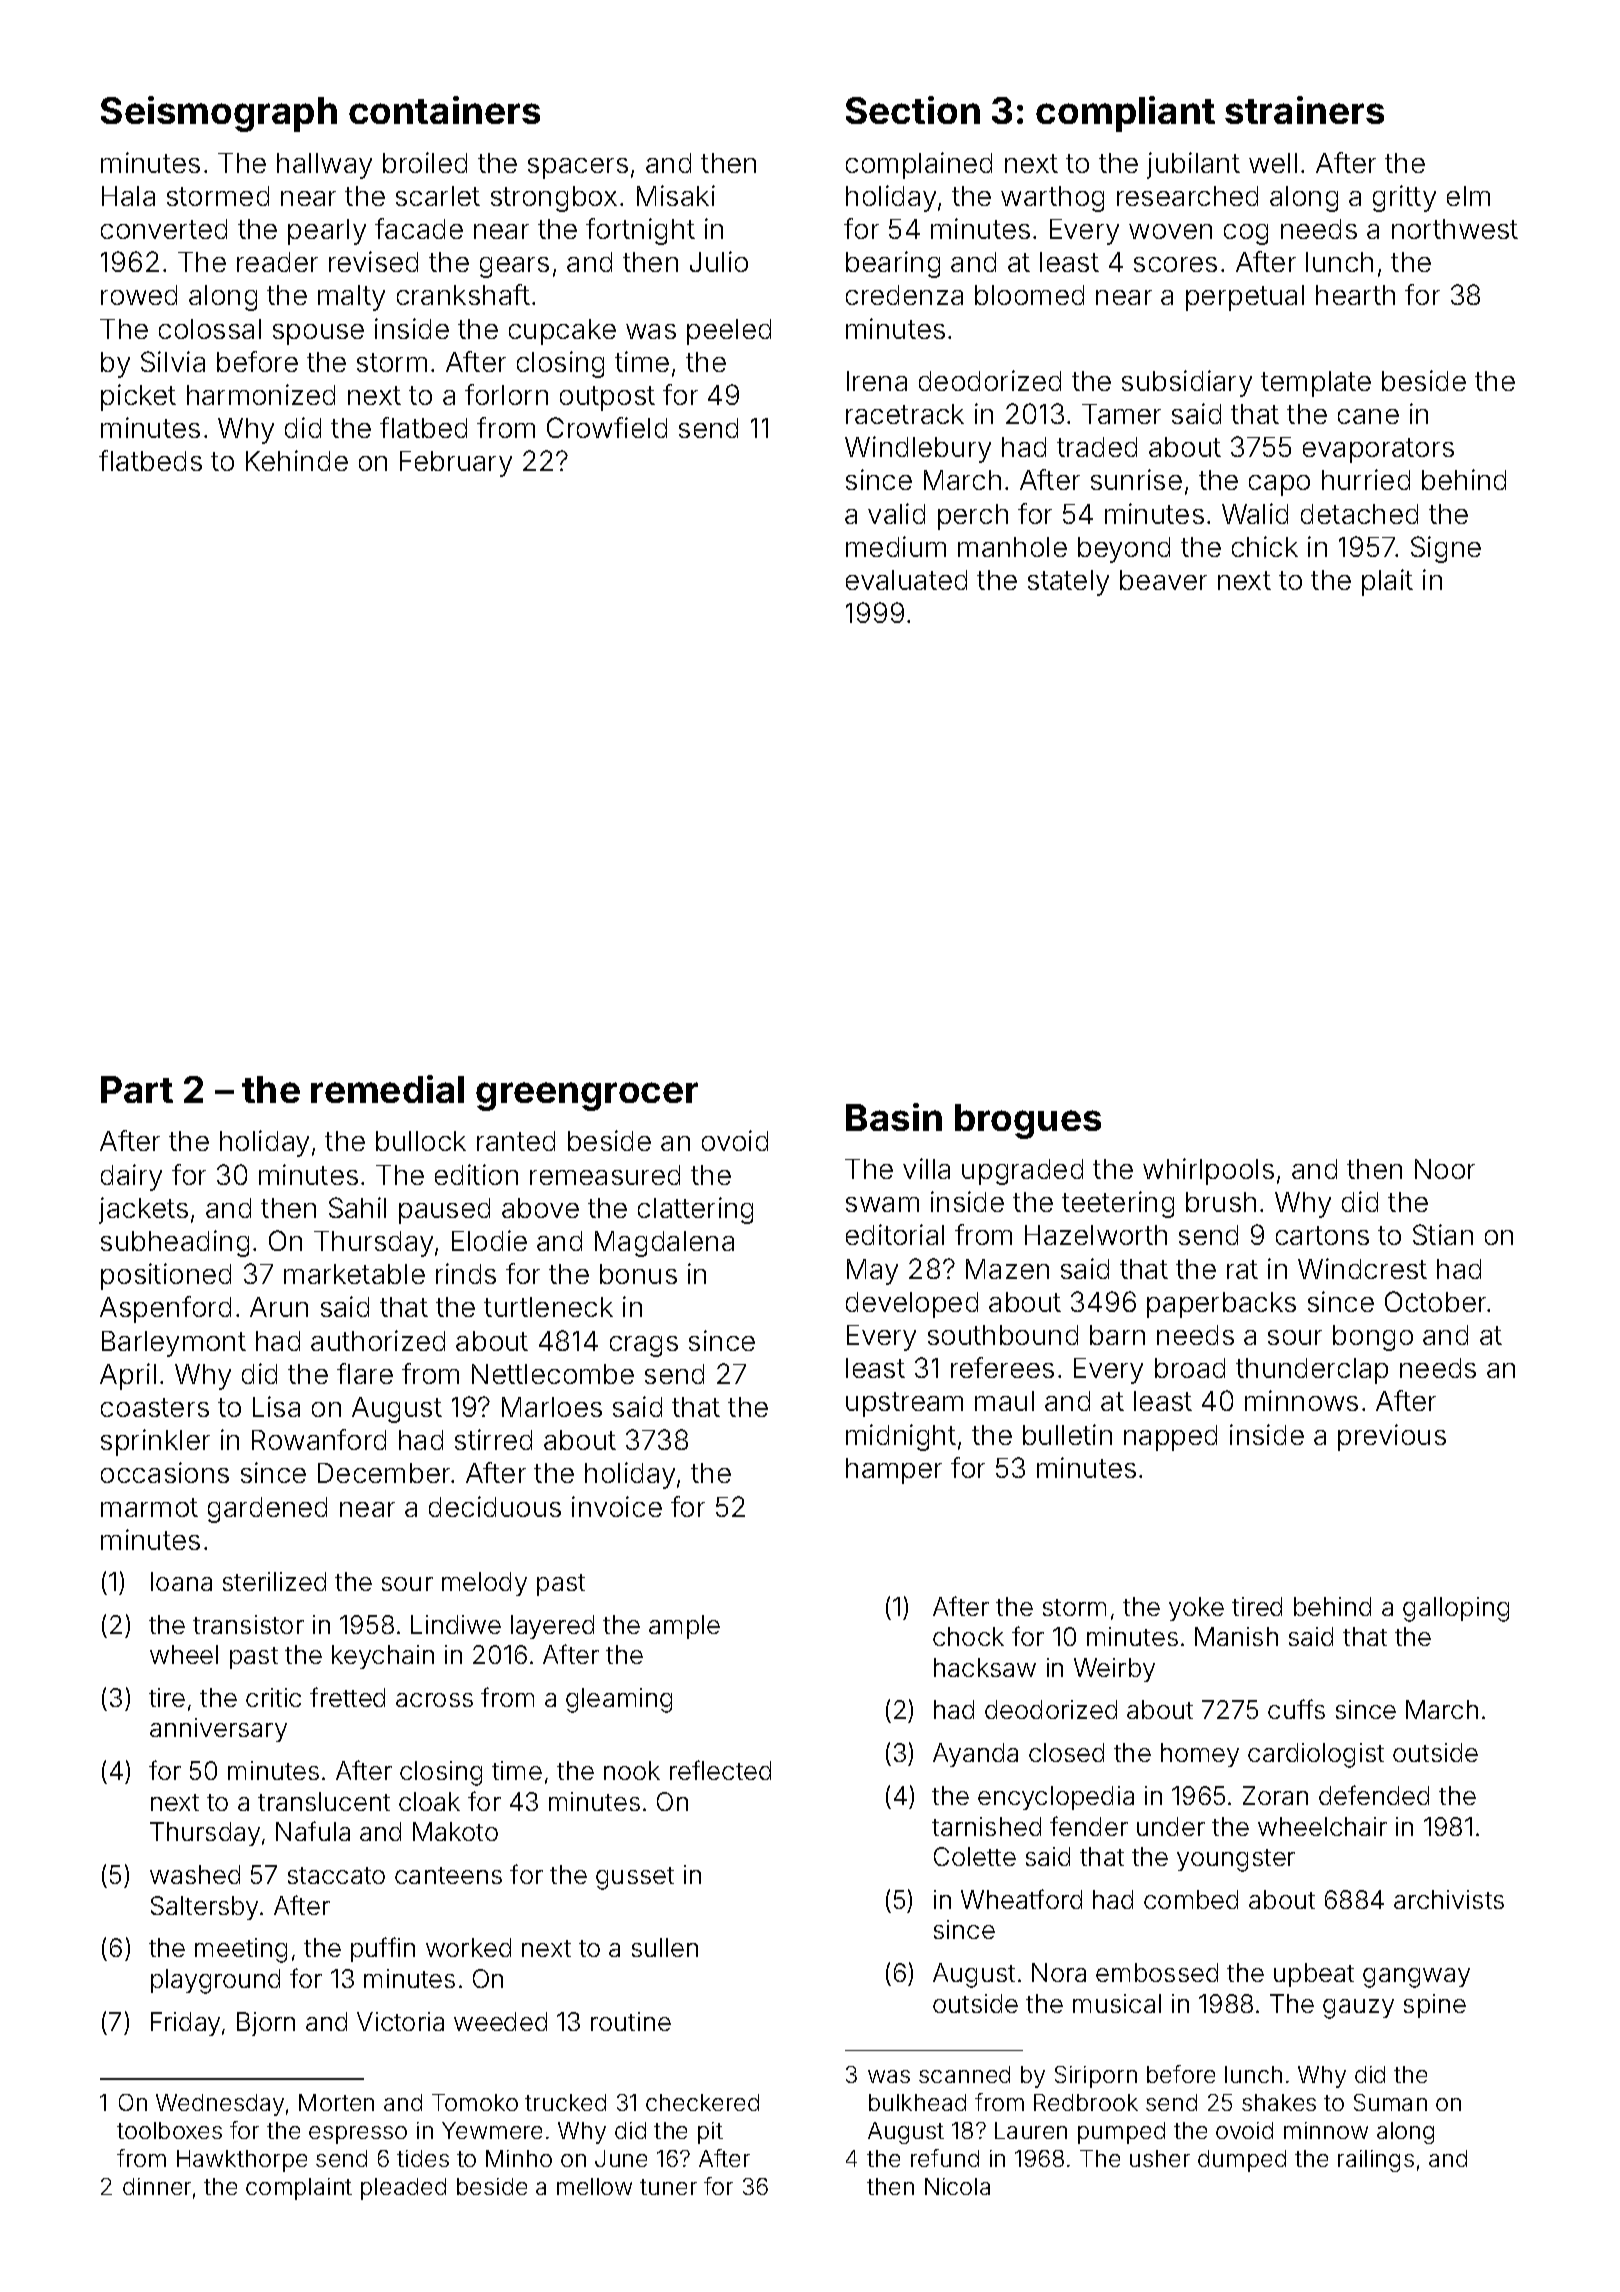 Image resolution: width=1620 pixels, height=2292 pixels. Describe the element at coordinates (387, 1089) in the screenshot. I see `remedial` at that location.
